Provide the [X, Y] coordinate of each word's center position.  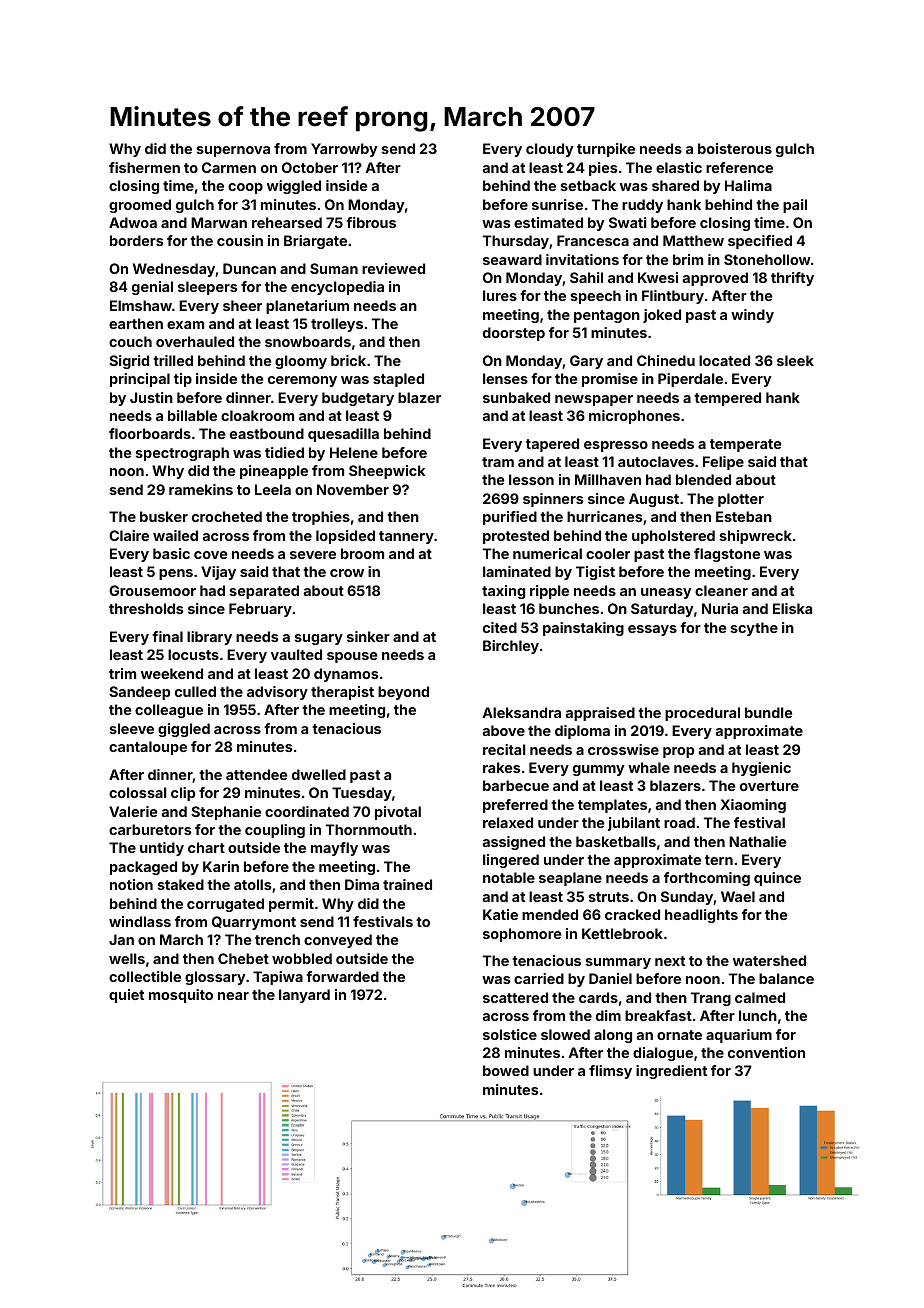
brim [688, 259]
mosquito [181, 996]
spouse [352, 657]
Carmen [229, 167]
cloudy [549, 150]
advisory [277, 693]
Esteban [744, 516]
